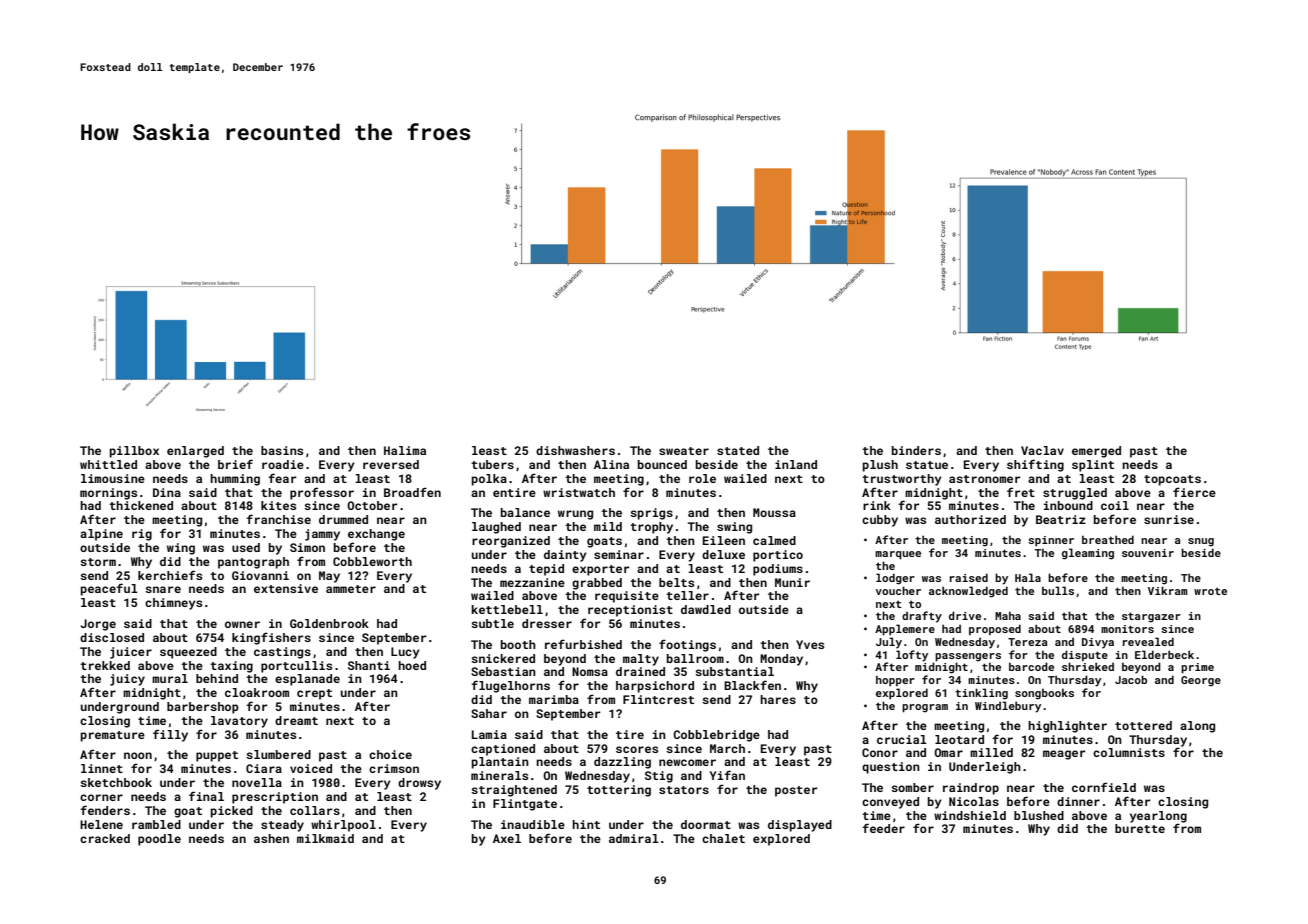 This document has height=924, width=1308. Describe the element at coordinates (1042, 450) in the document. I see `Vaclav` at that location.
